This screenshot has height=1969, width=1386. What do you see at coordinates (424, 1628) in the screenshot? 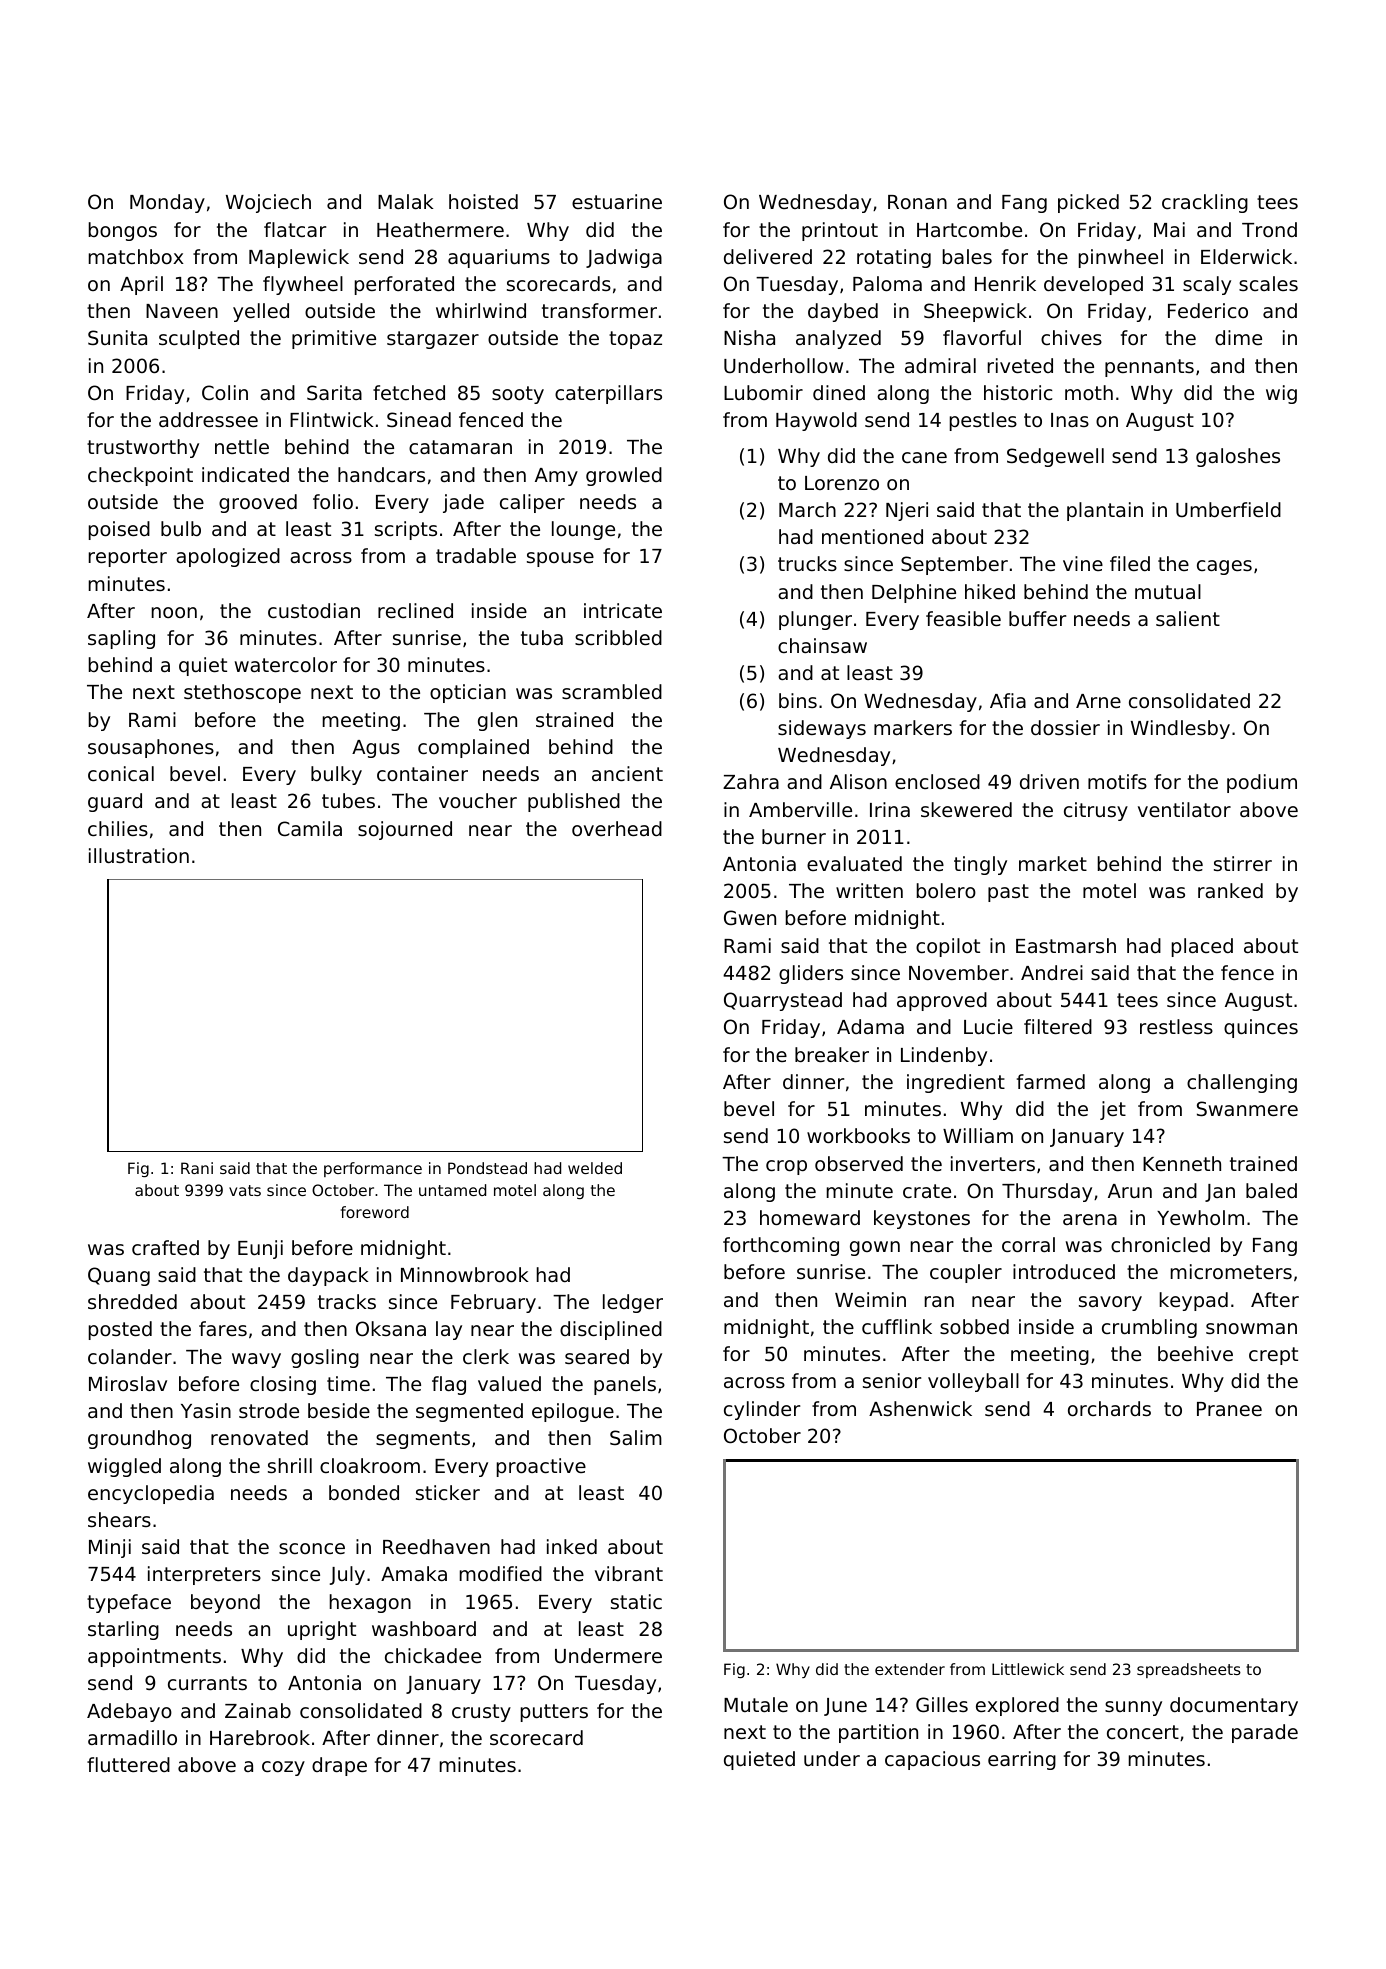
I see `washboard` at bounding box center [424, 1628].
